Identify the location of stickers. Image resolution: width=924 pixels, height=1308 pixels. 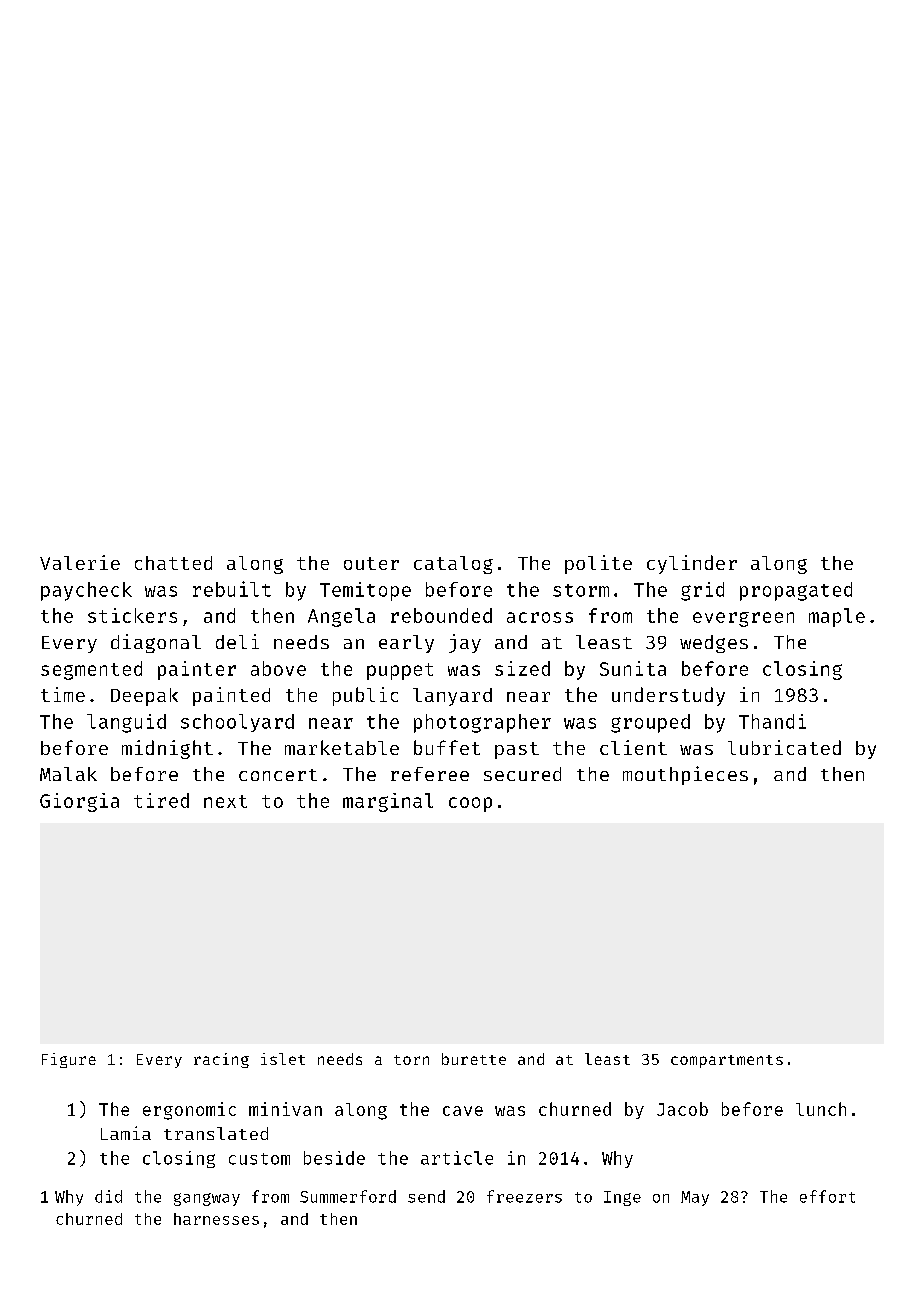
(132, 615).
